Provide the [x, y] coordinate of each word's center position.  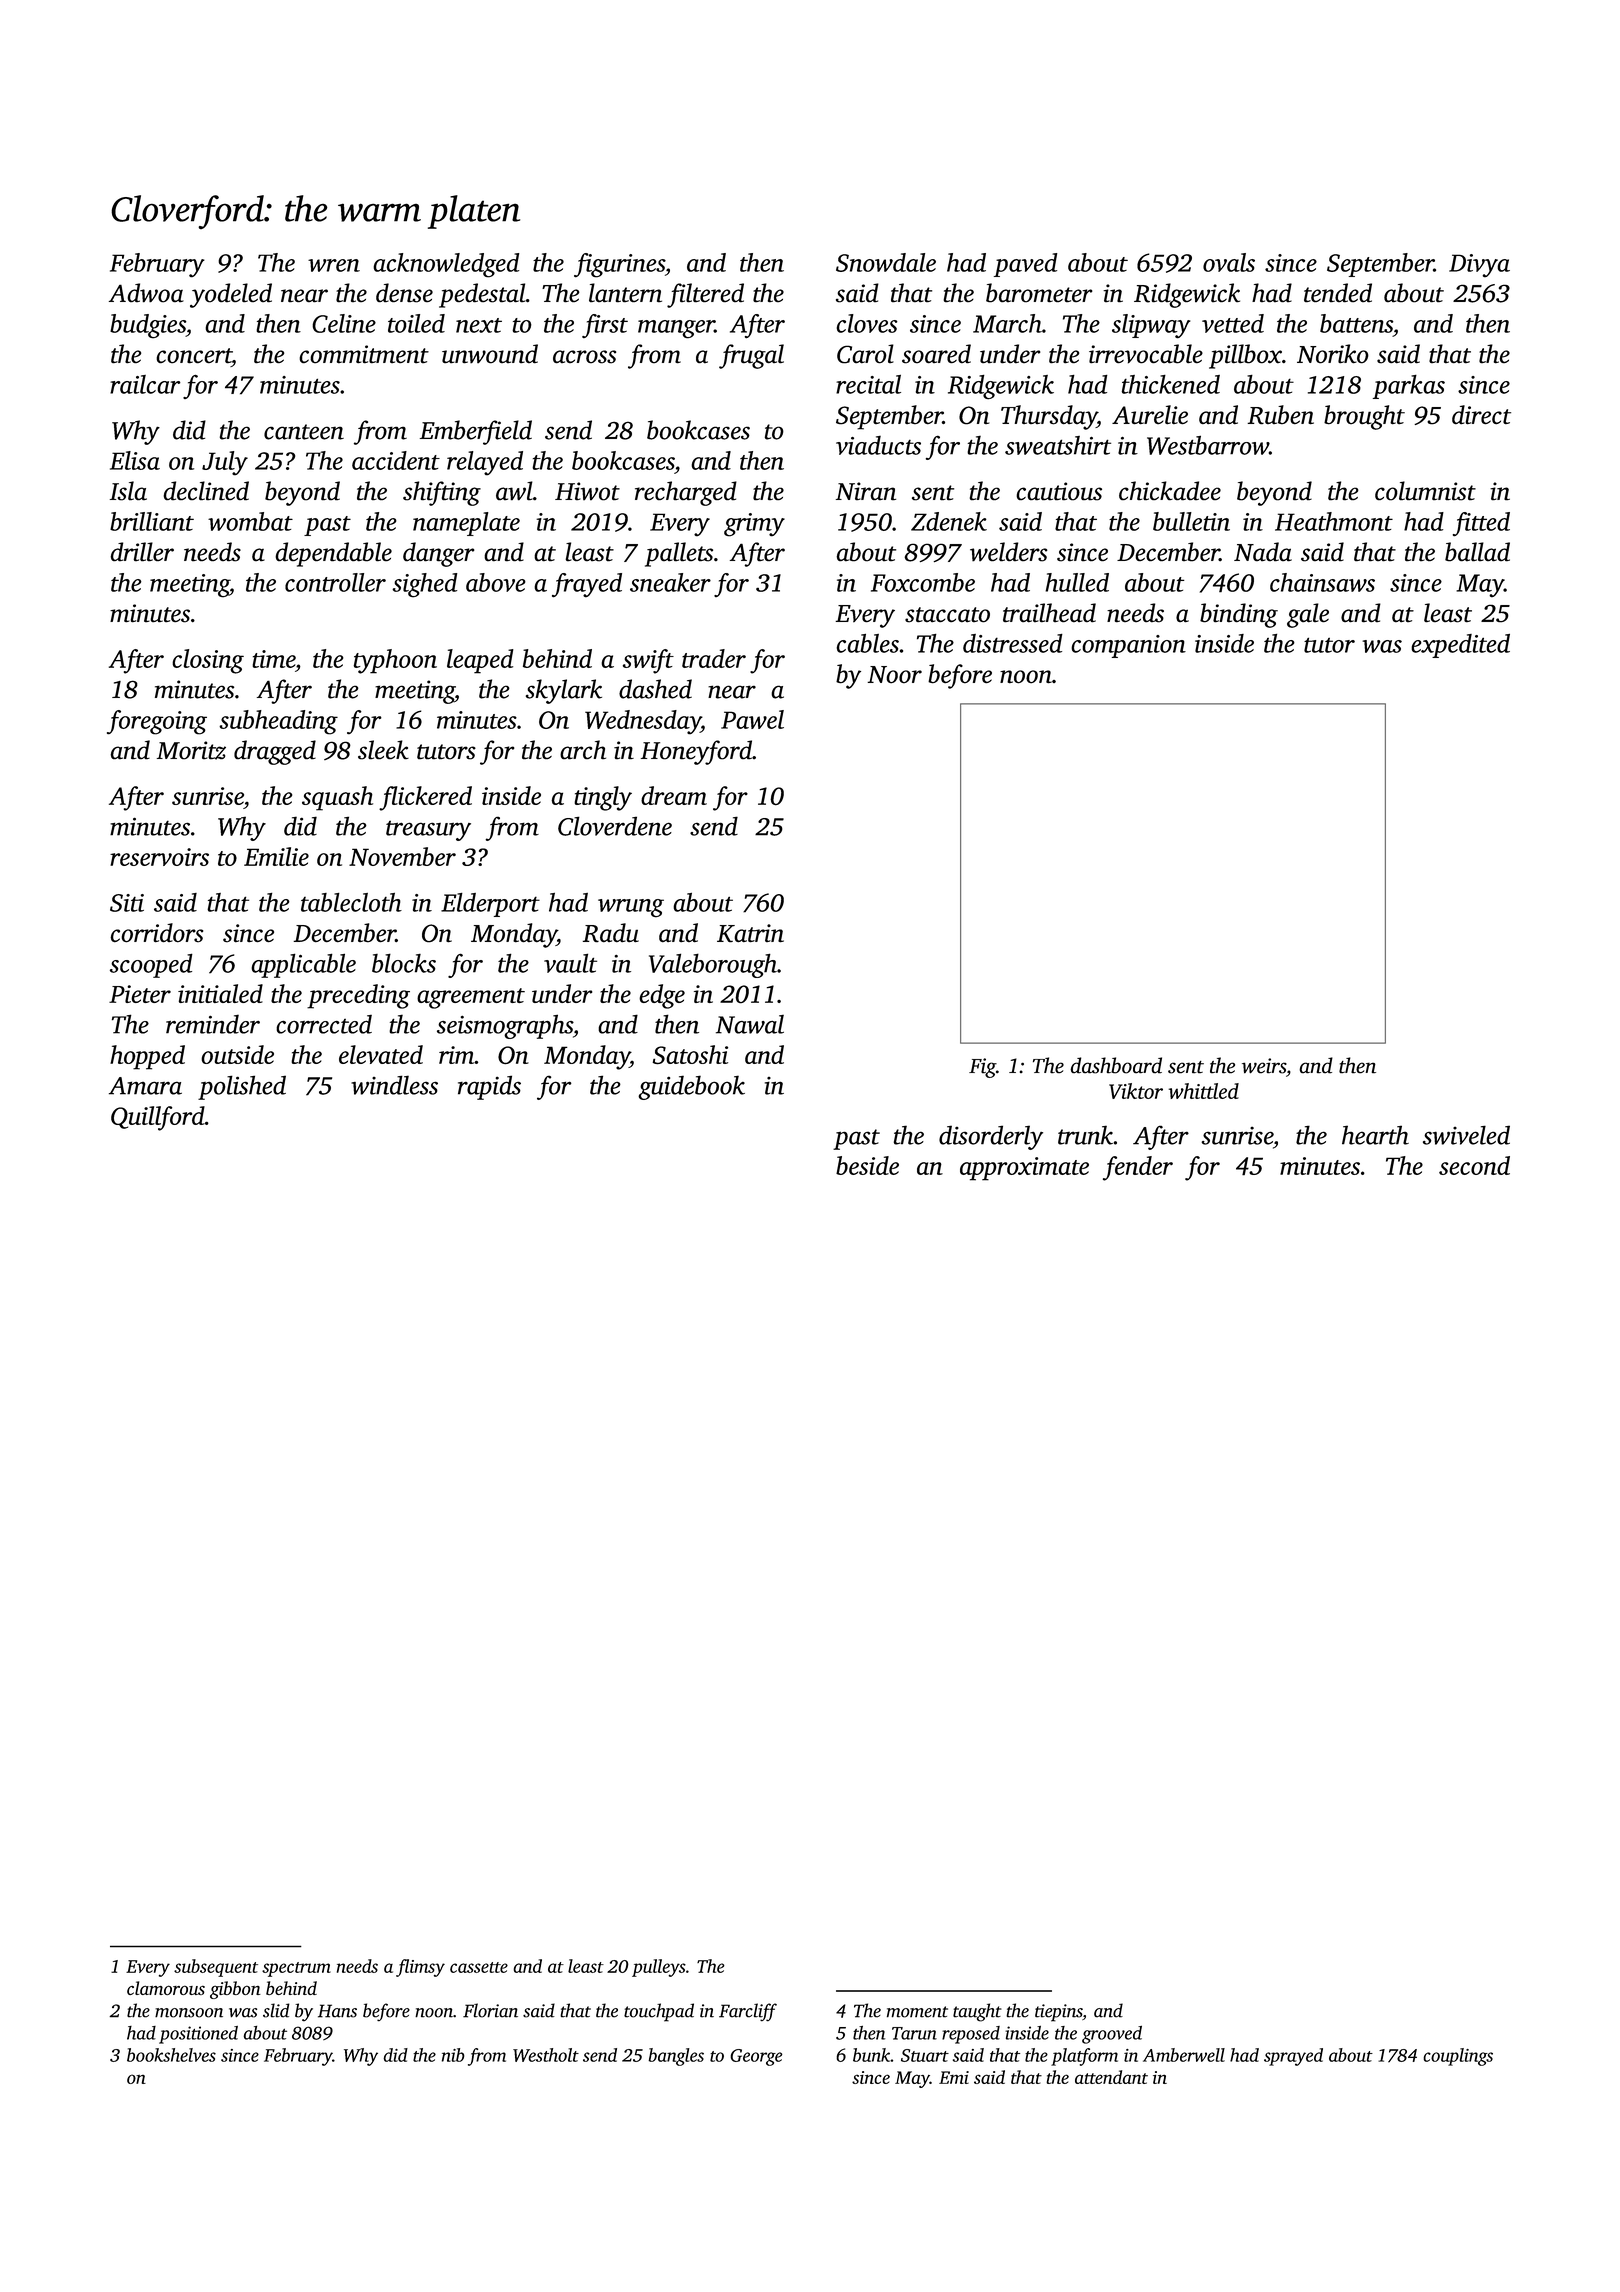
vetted [1233, 323]
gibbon [235, 1990]
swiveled [1466, 1135]
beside [867, 1165]
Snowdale [886, 262]
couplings [1458, 2057]
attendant [1111, 2077]
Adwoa [146, 293]
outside [237, 1054]
